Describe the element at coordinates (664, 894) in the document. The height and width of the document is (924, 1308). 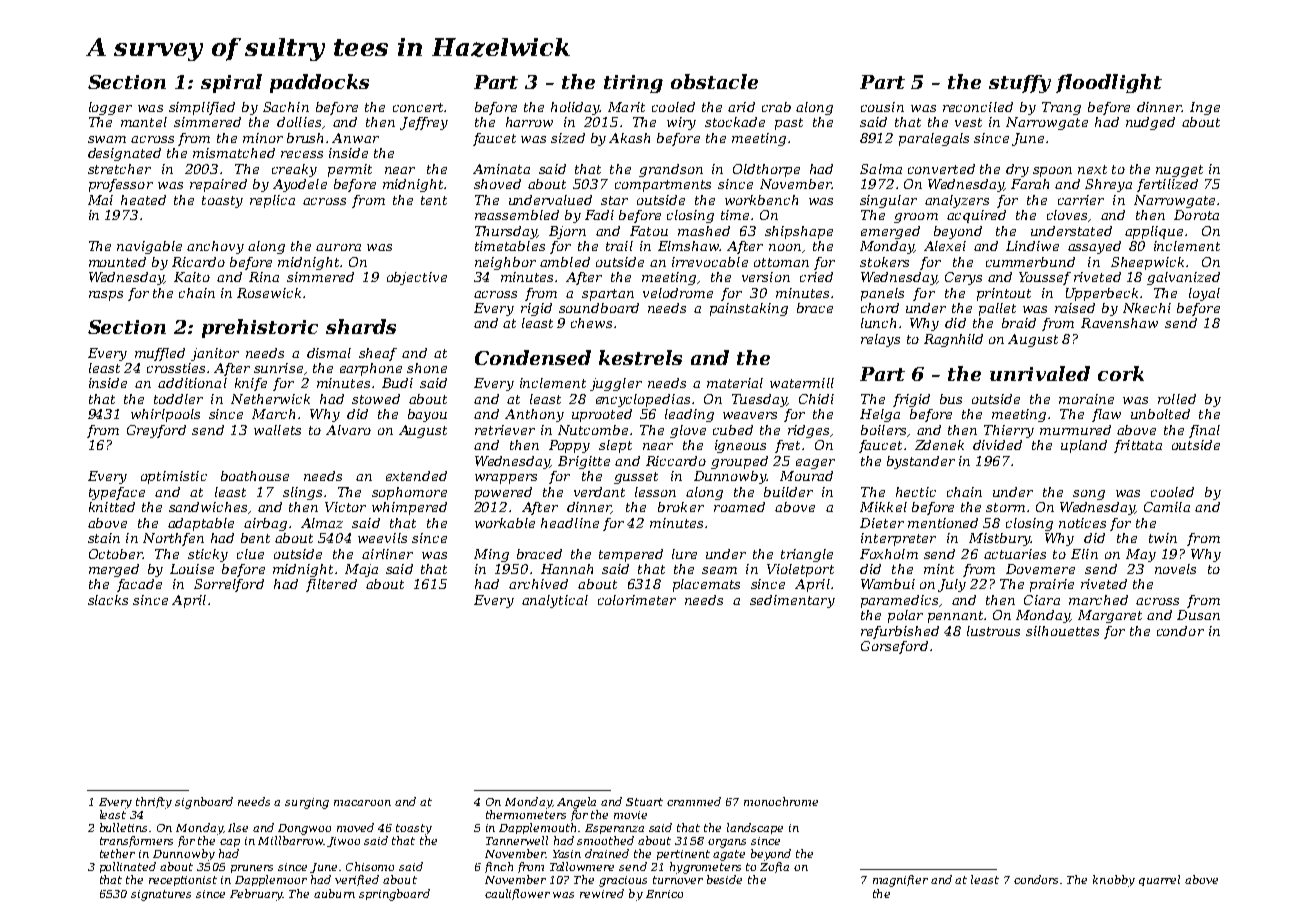
I see `Enrico` at that location.
